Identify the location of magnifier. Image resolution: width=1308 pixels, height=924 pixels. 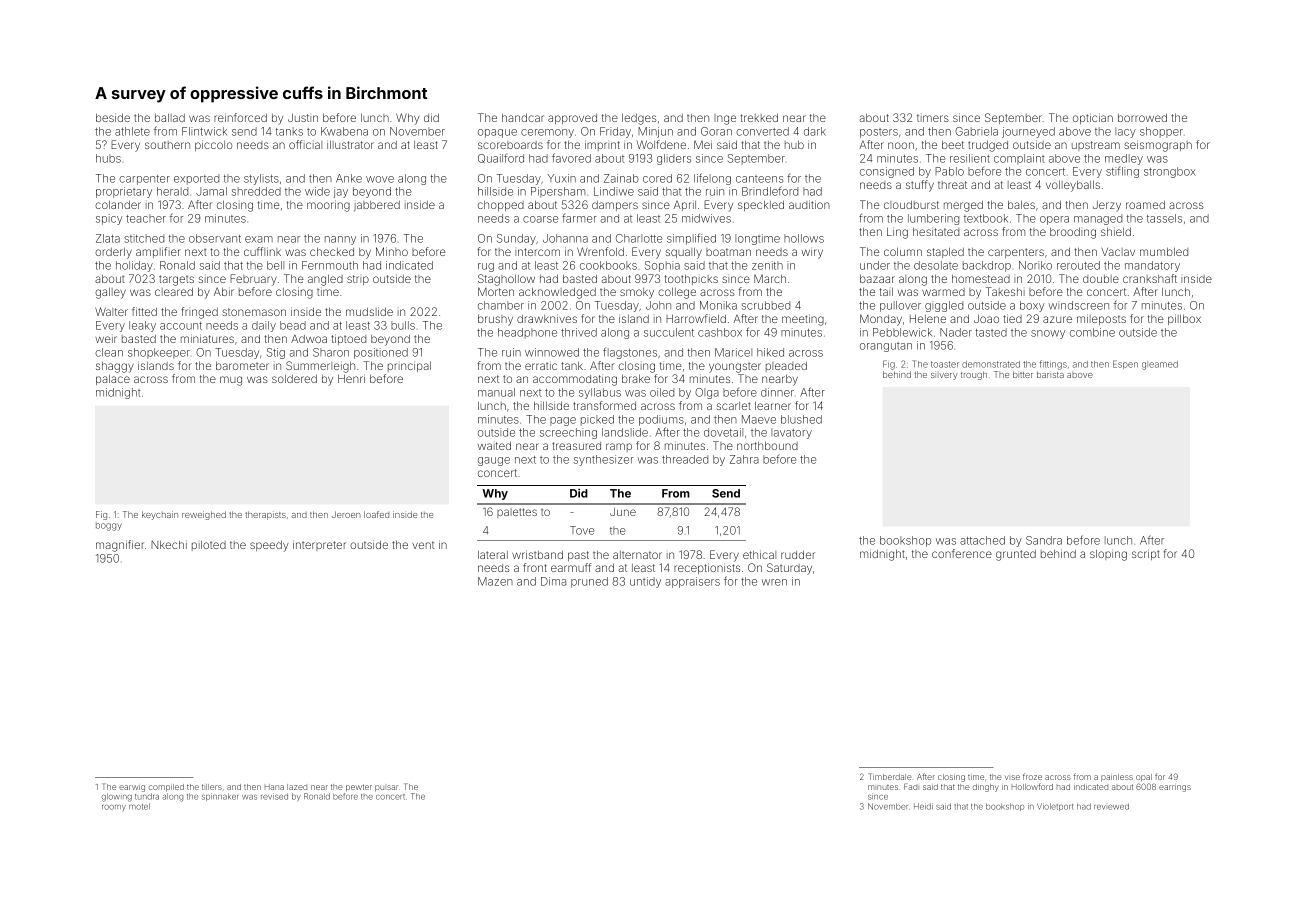
(120, 546).
